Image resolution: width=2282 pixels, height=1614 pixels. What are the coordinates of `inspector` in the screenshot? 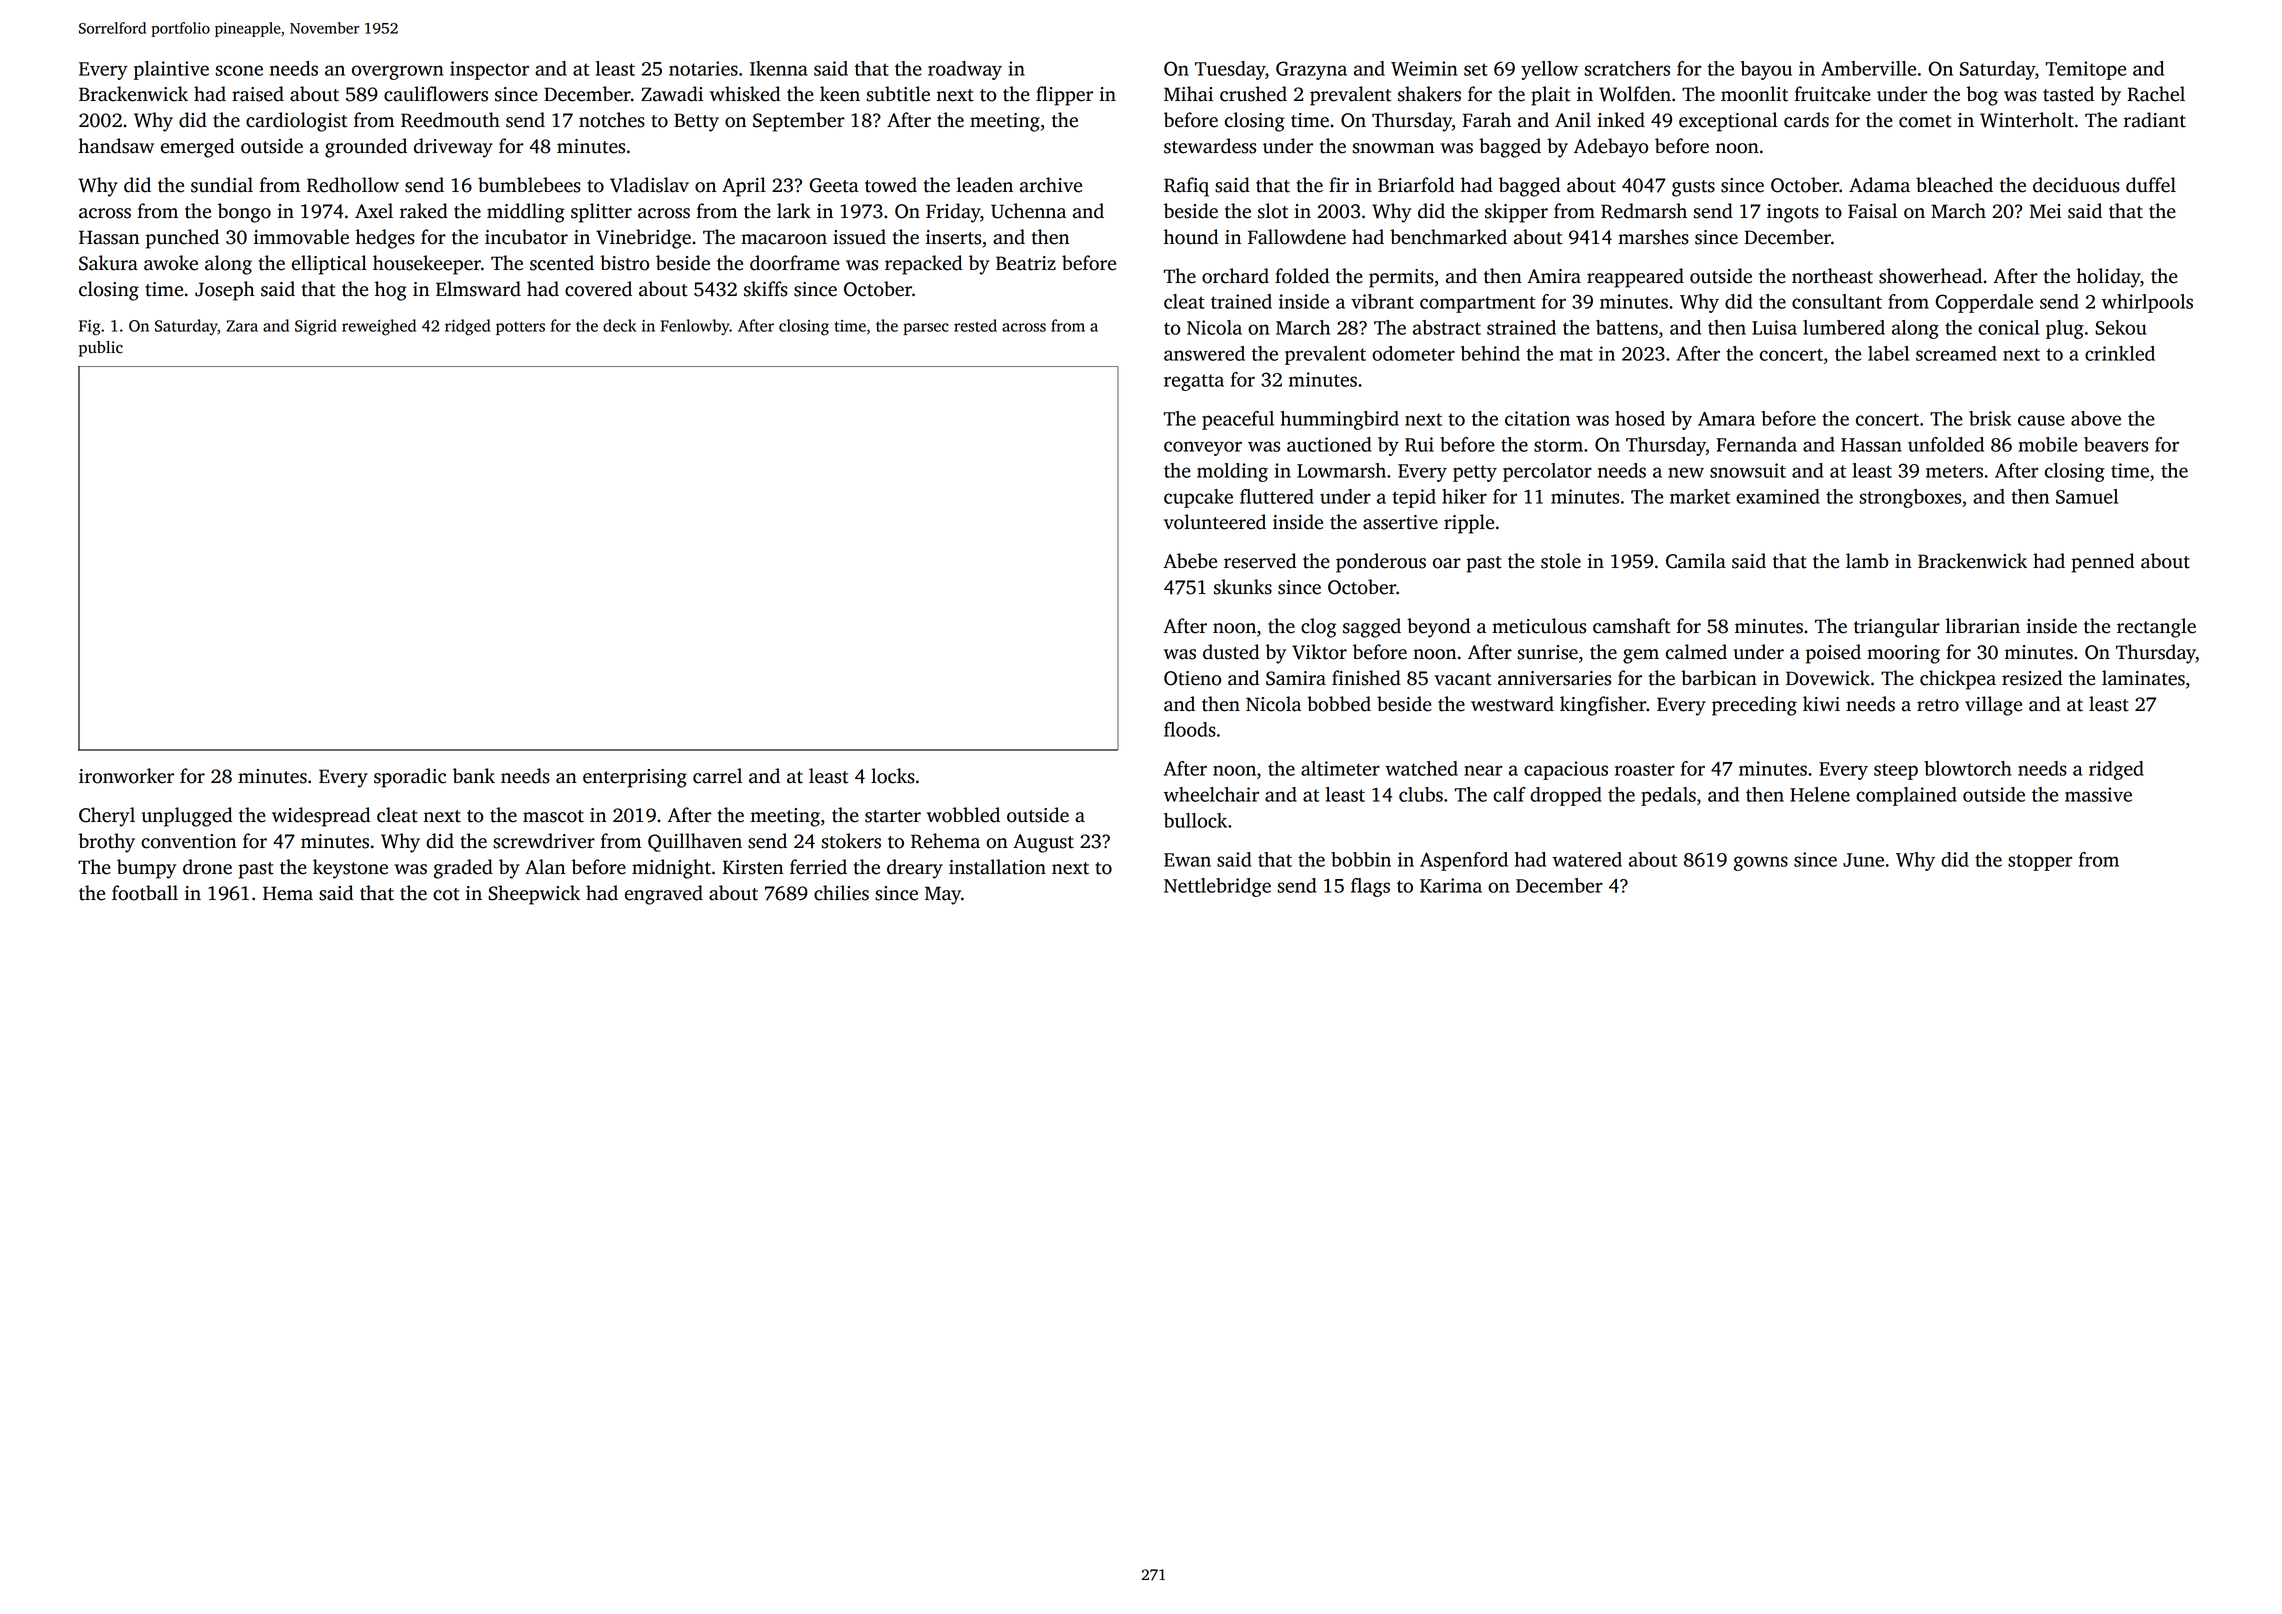 It's located at (489, 70).
